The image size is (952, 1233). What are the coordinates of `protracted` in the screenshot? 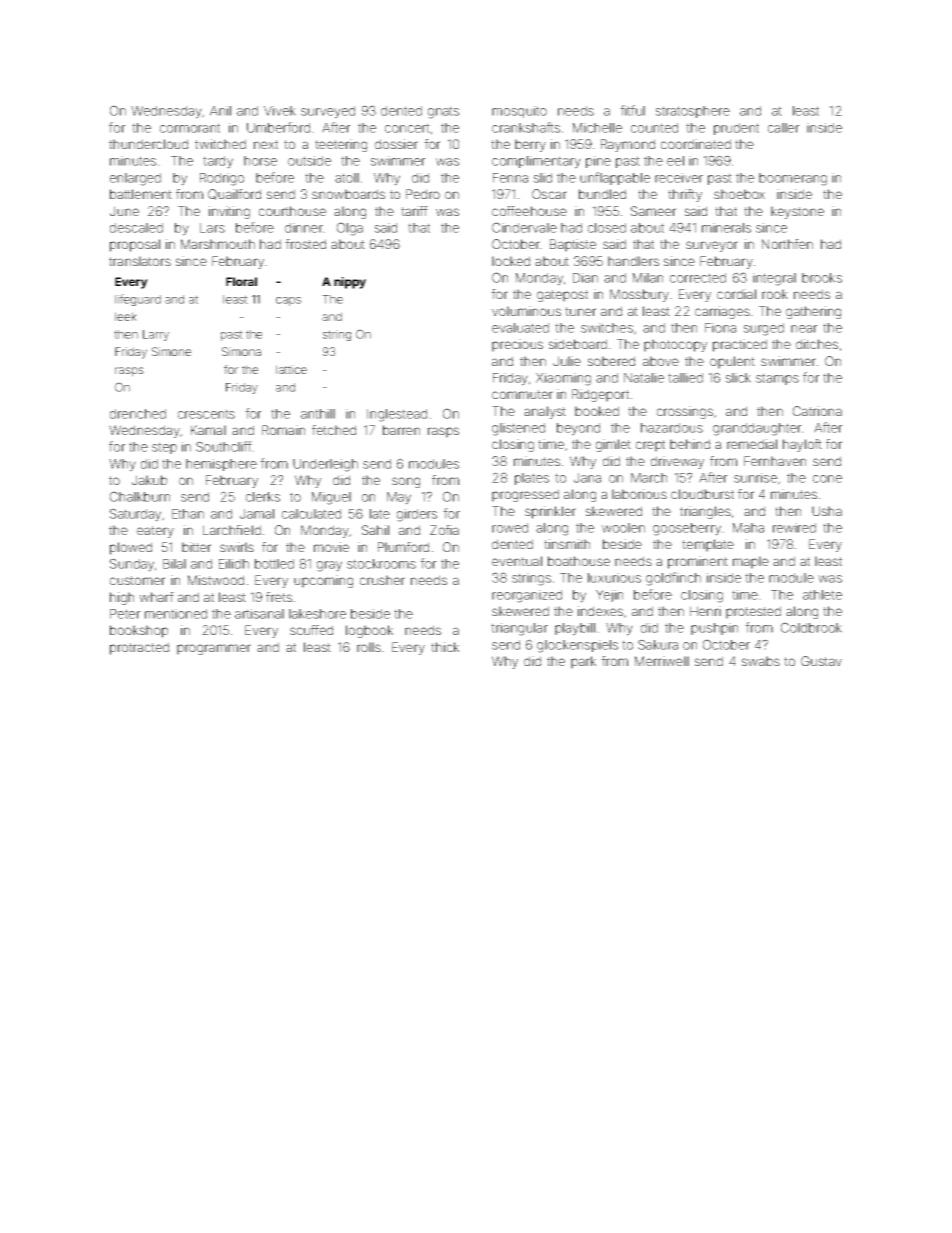 It's located at (139, 648).
